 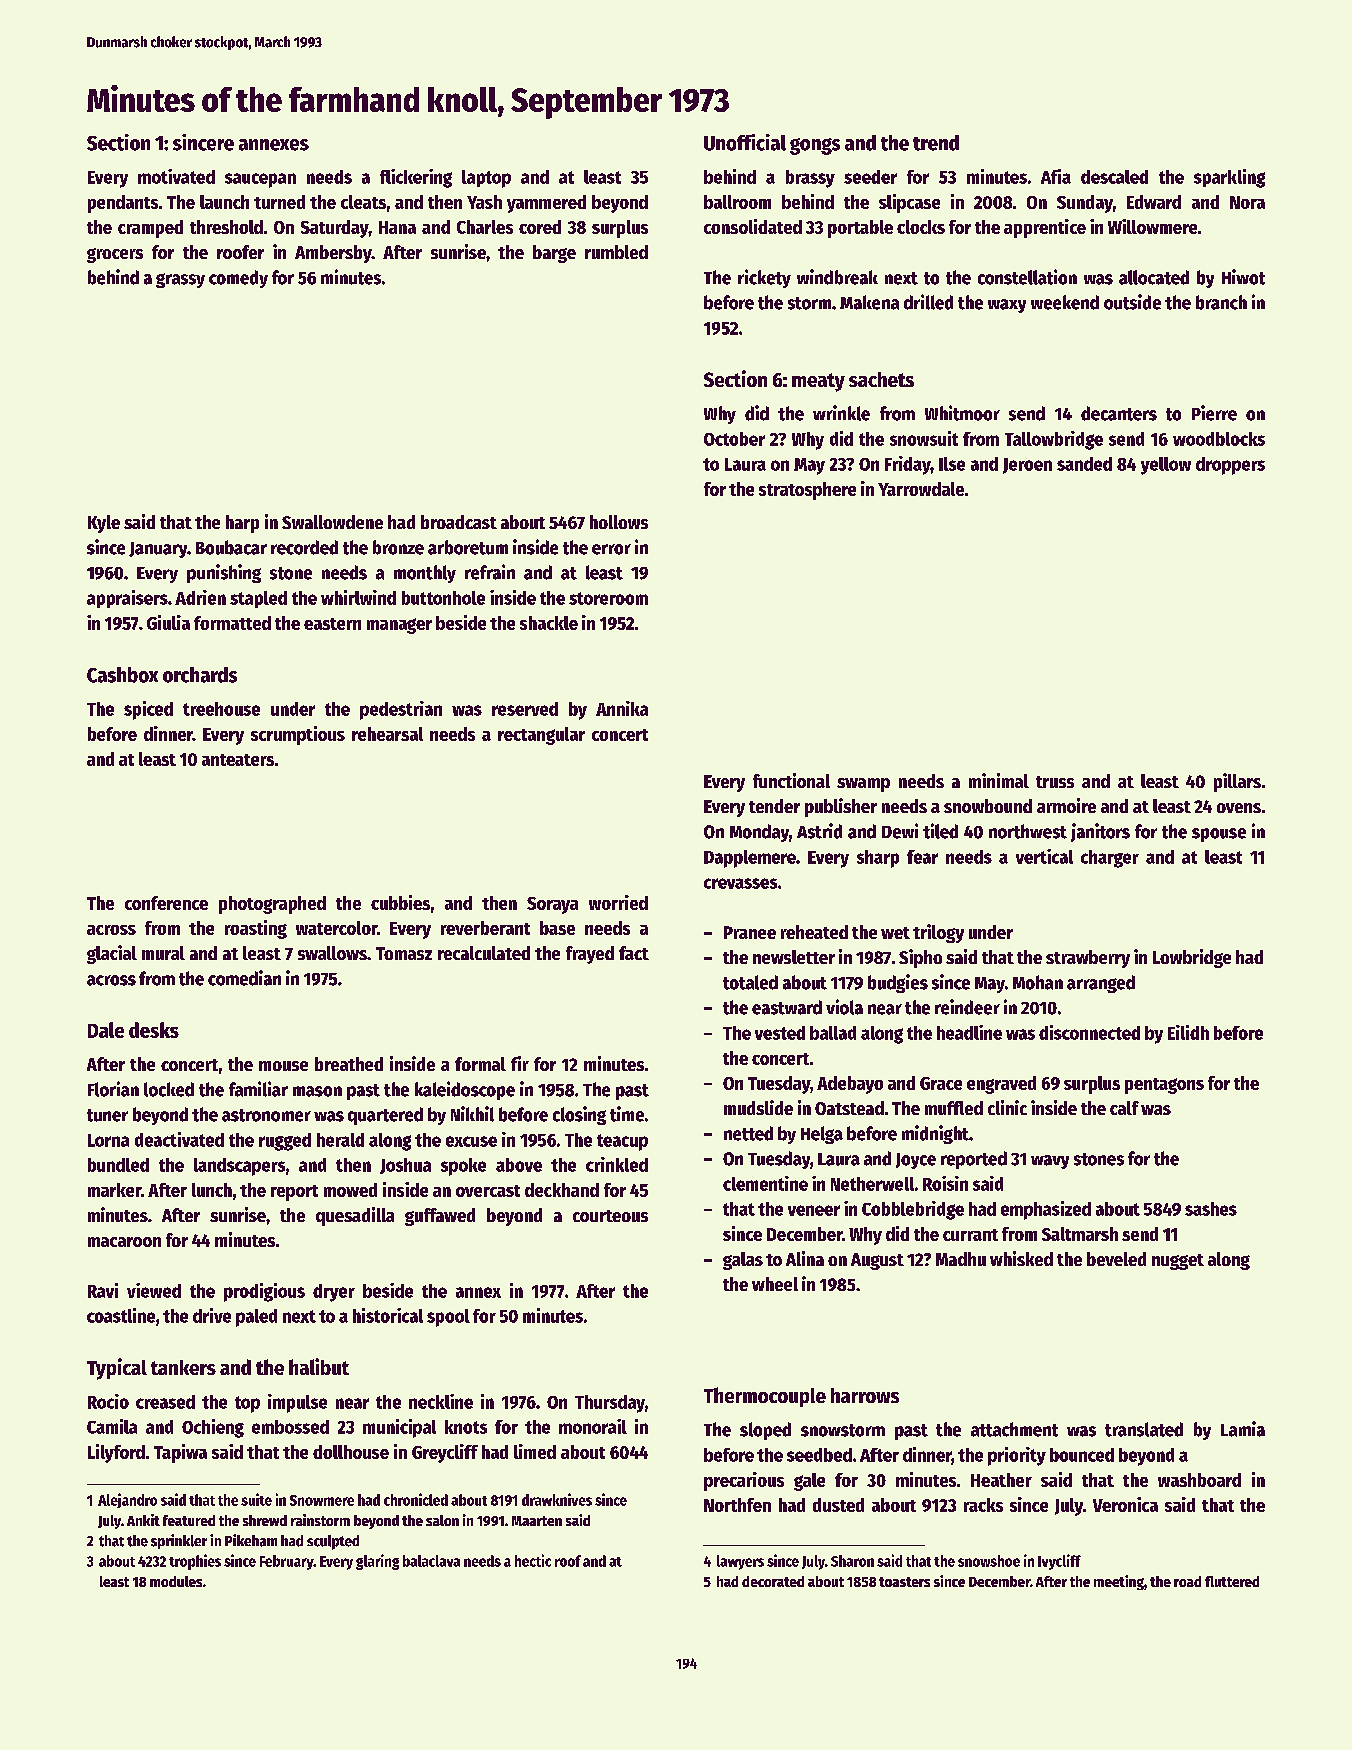 What do you see at coordinates (1229, 178) in the page?
I see `sparkling` at bounding box center [1229, 178].
